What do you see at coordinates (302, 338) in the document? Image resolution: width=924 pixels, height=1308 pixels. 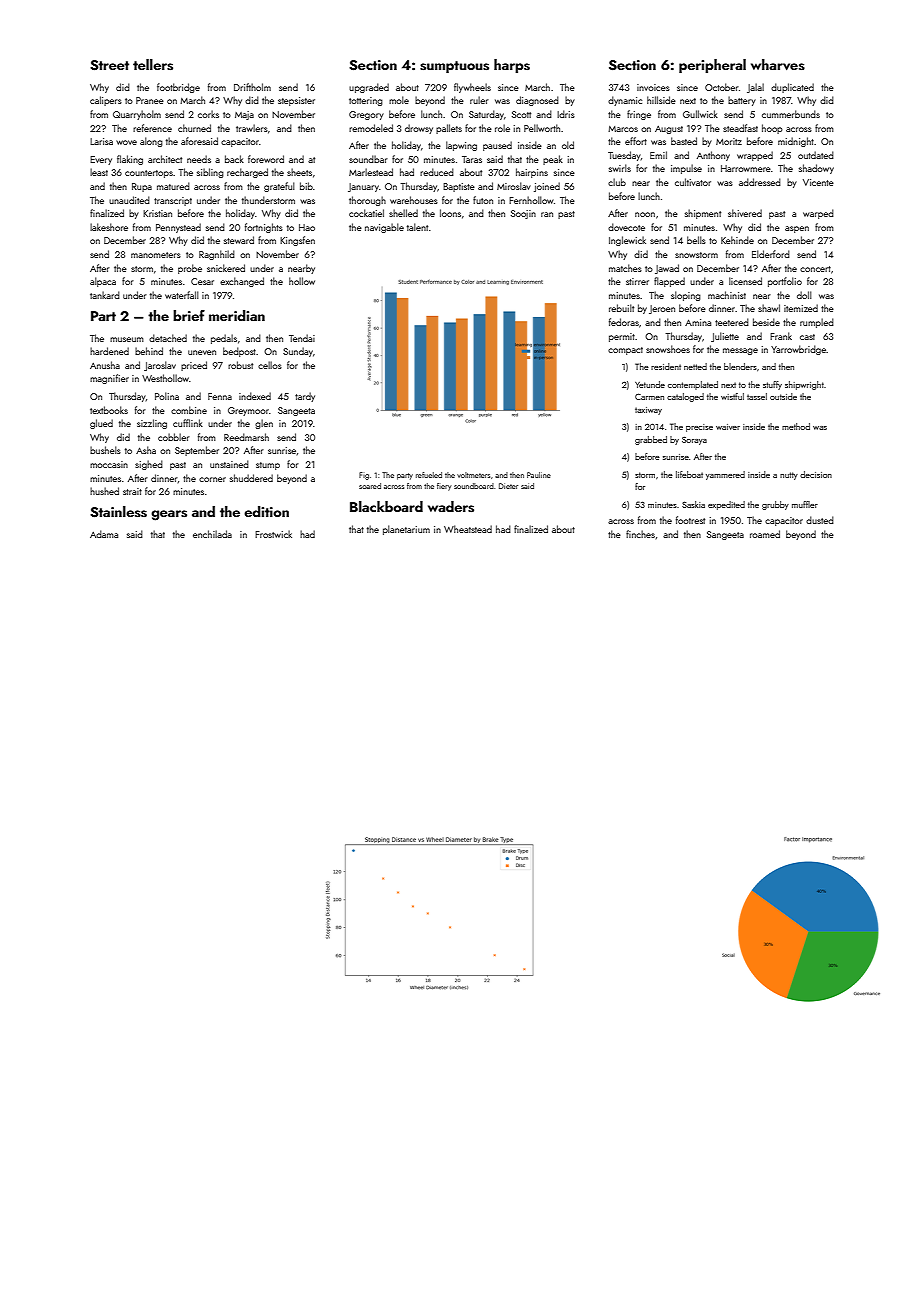 I see `Tendai` at bounding box center [302, 338].
